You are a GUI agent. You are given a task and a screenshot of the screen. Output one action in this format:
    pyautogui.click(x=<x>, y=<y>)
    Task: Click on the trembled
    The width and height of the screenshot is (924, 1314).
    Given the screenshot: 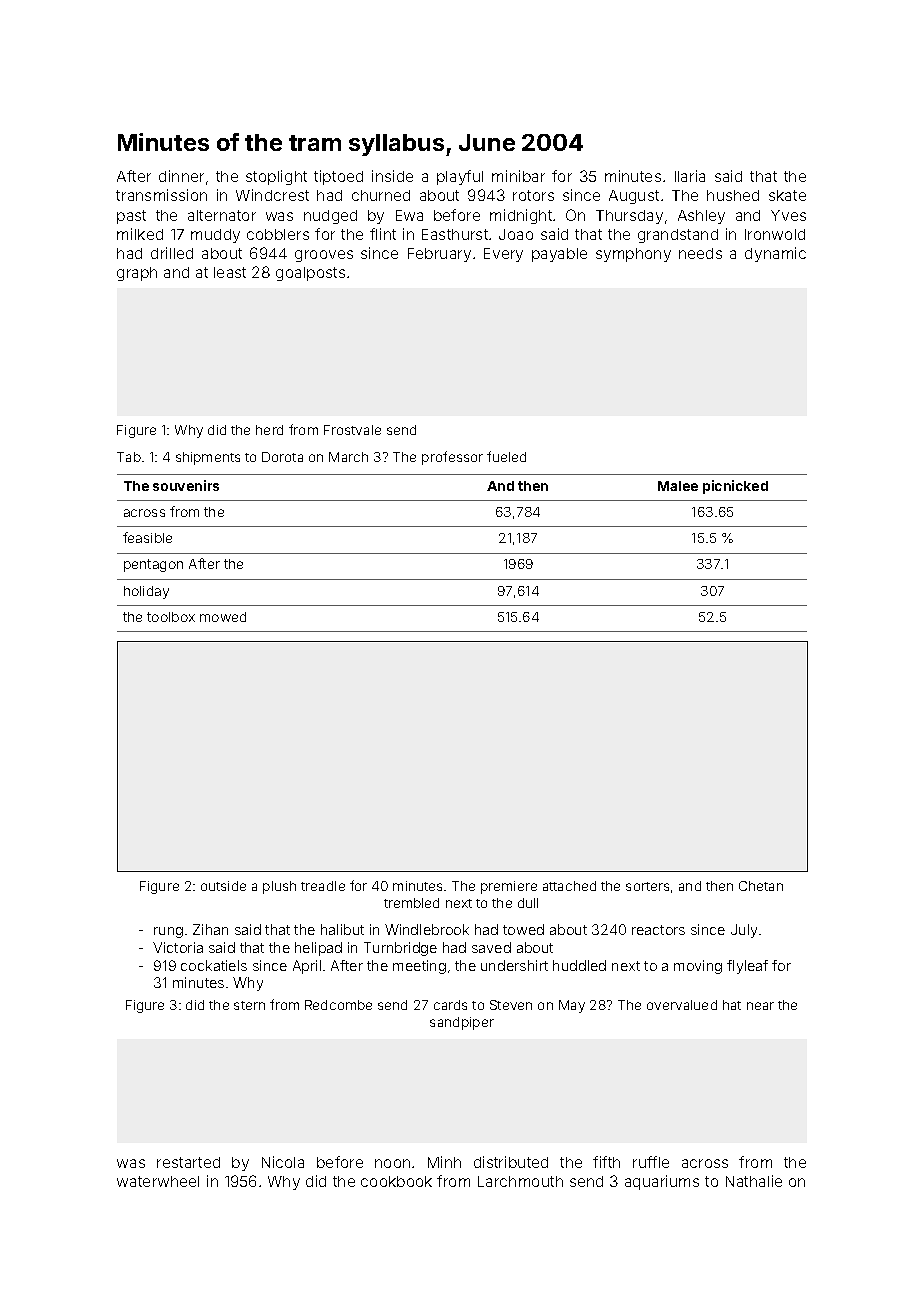 What is the action you would take?
    pyautogui.click(x=411, y=903)
